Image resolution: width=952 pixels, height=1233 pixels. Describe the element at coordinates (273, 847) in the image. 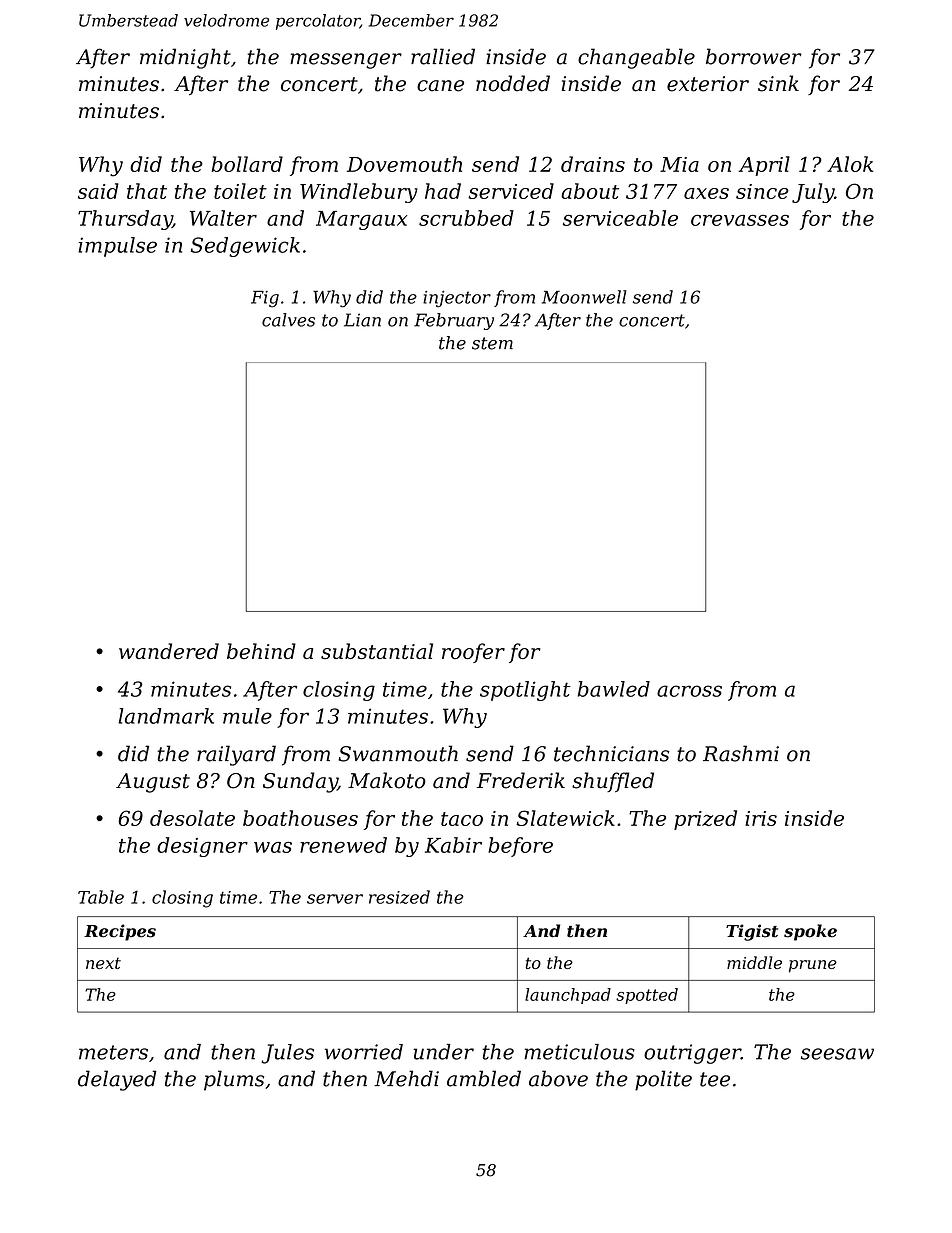

I see `was` at that location.
